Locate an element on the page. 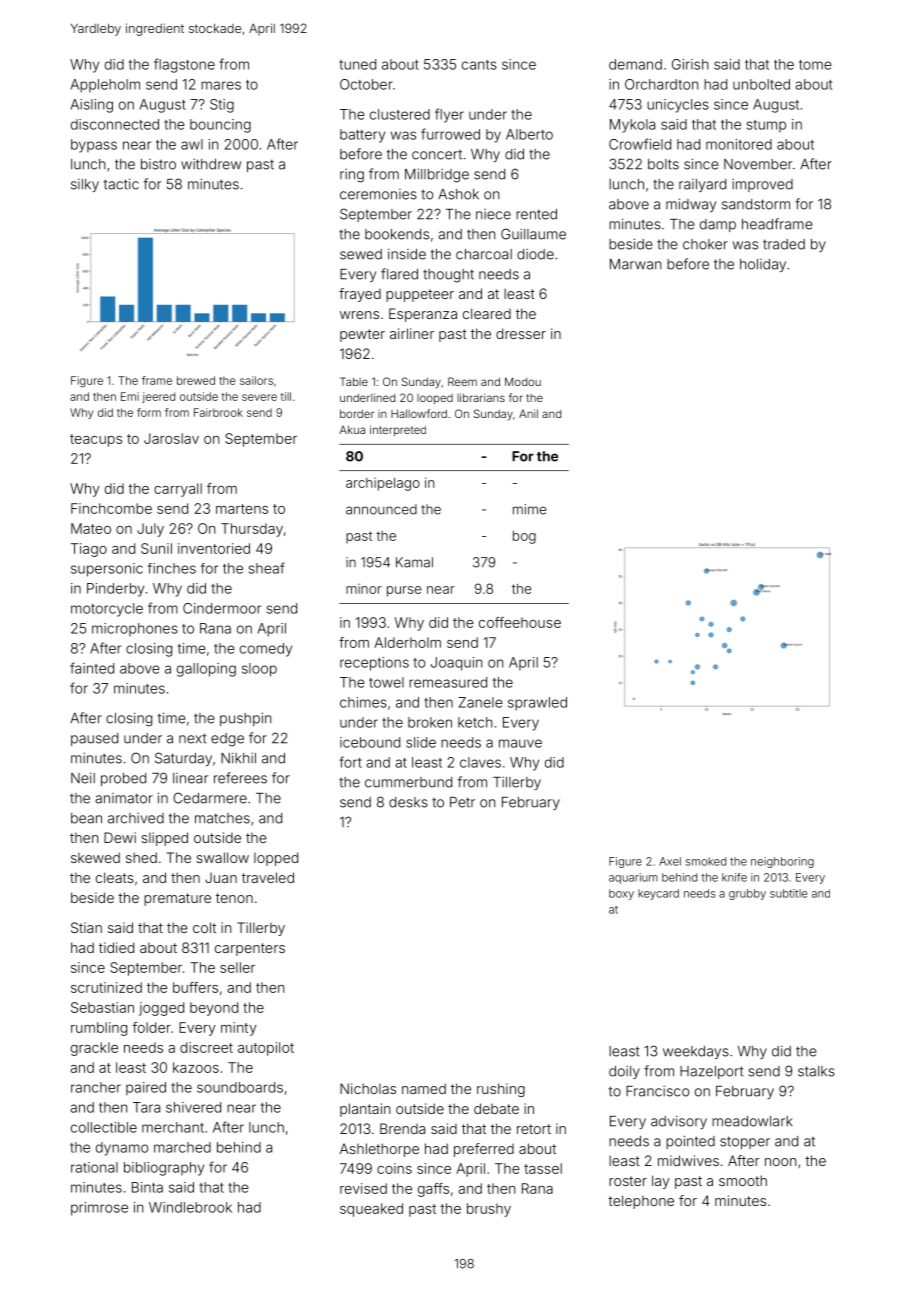 This document has height=1316, width=908. smoked is located at coordinates (706, 861).
